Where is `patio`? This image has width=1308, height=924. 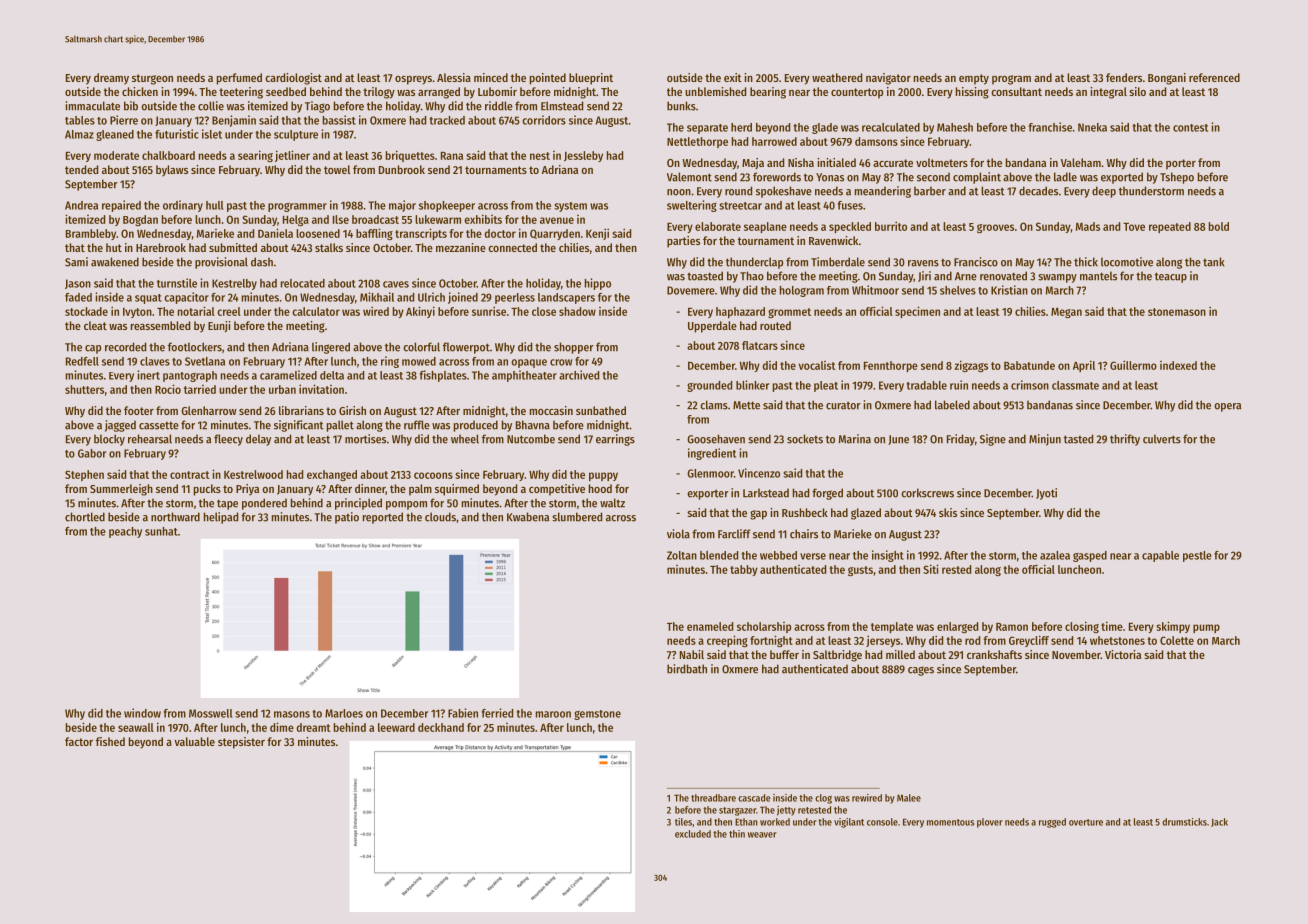 patio is located at coordinates (347, 518).
